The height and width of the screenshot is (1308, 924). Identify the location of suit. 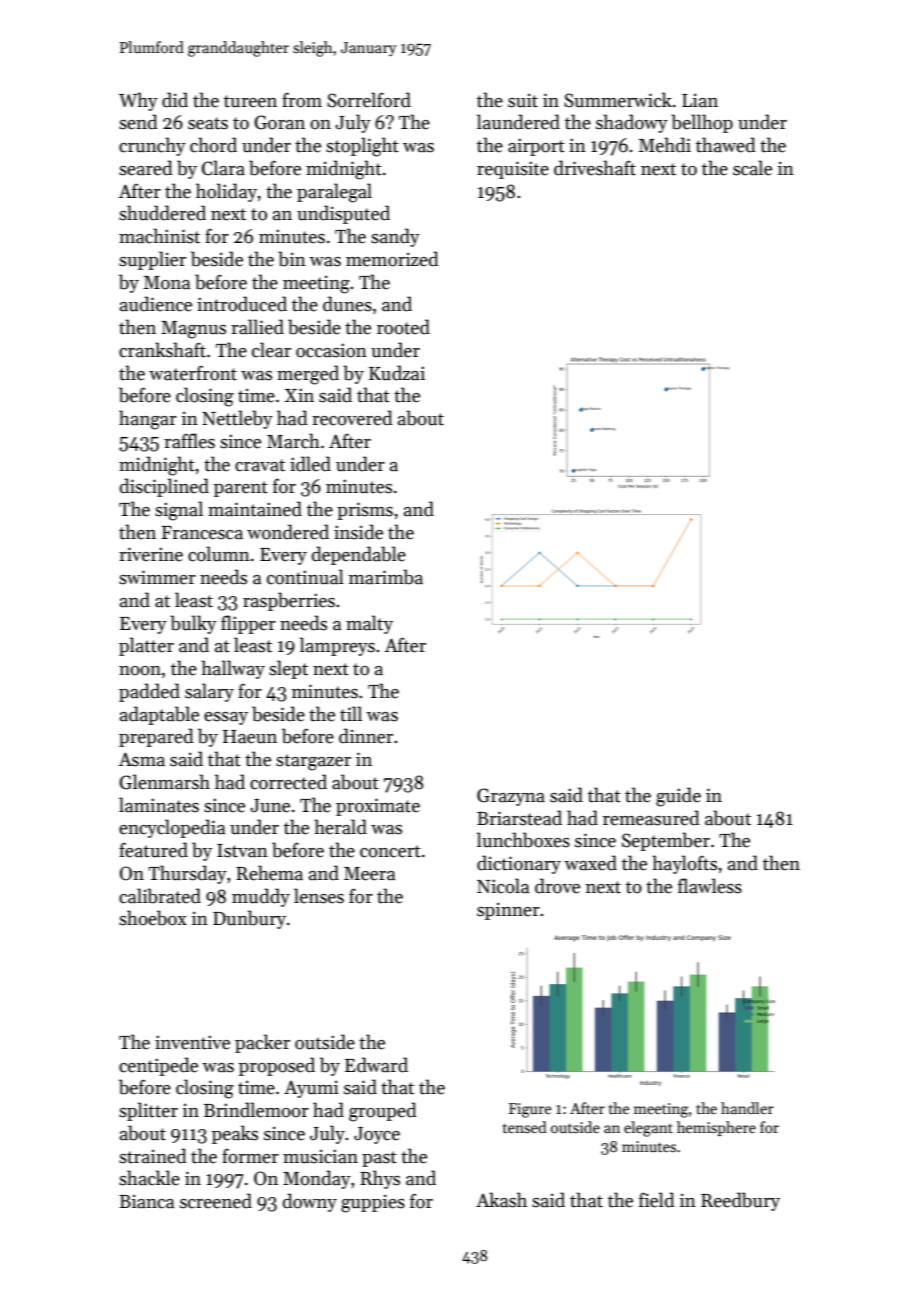
(523, 100).
